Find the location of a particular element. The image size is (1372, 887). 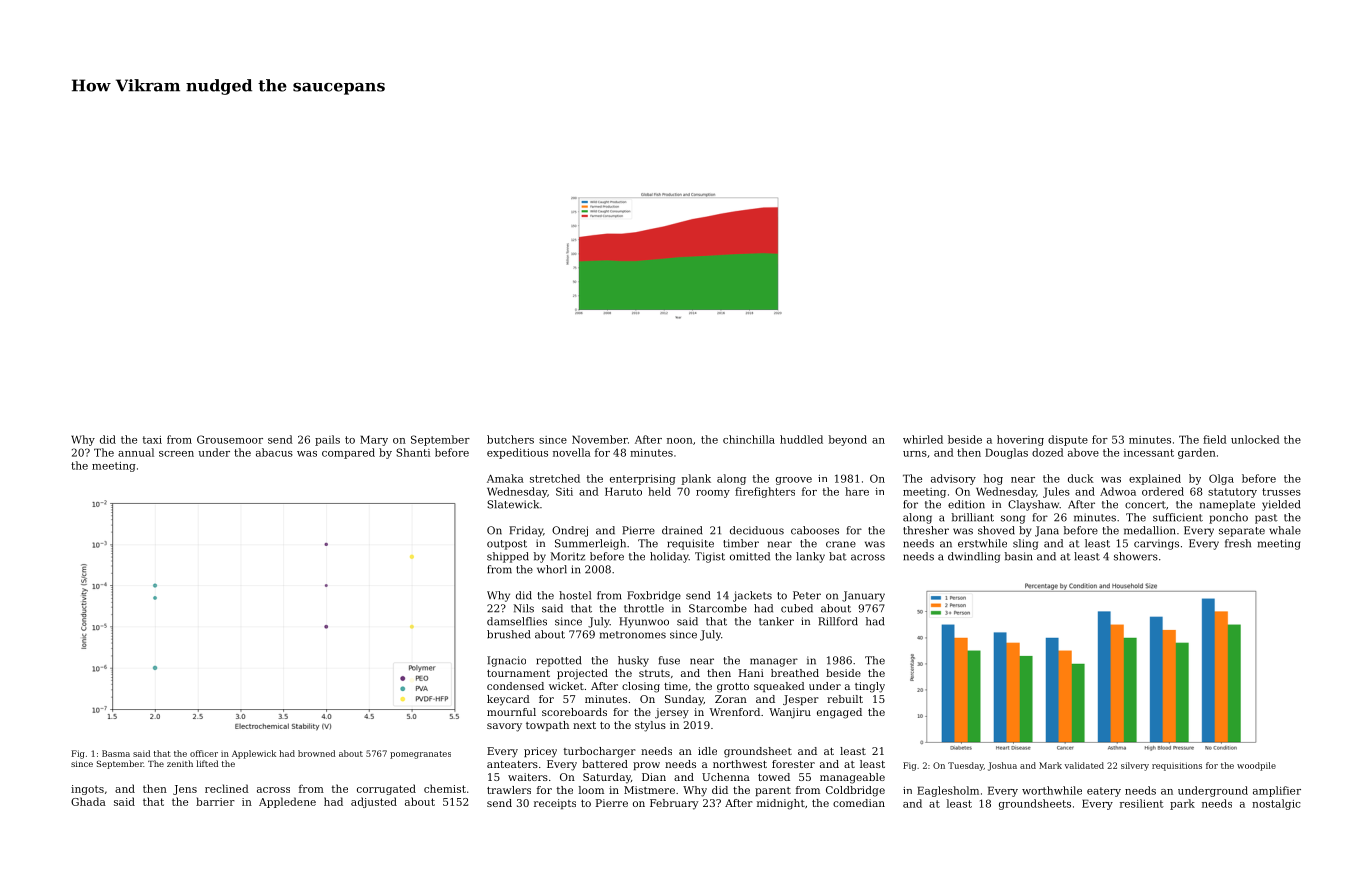

Basma is located at coordinates (116, 753).
